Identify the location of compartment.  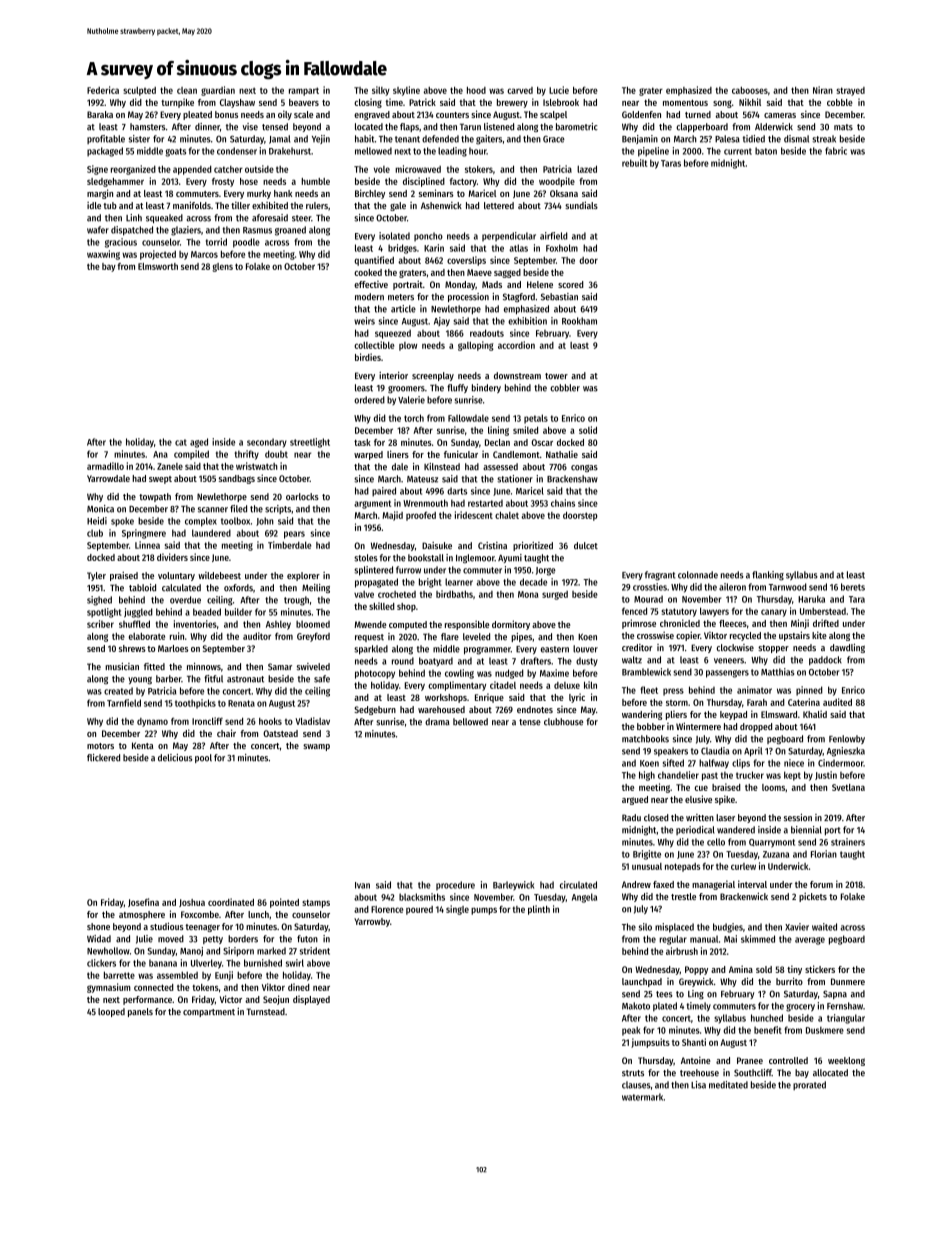
(209, 1013).
